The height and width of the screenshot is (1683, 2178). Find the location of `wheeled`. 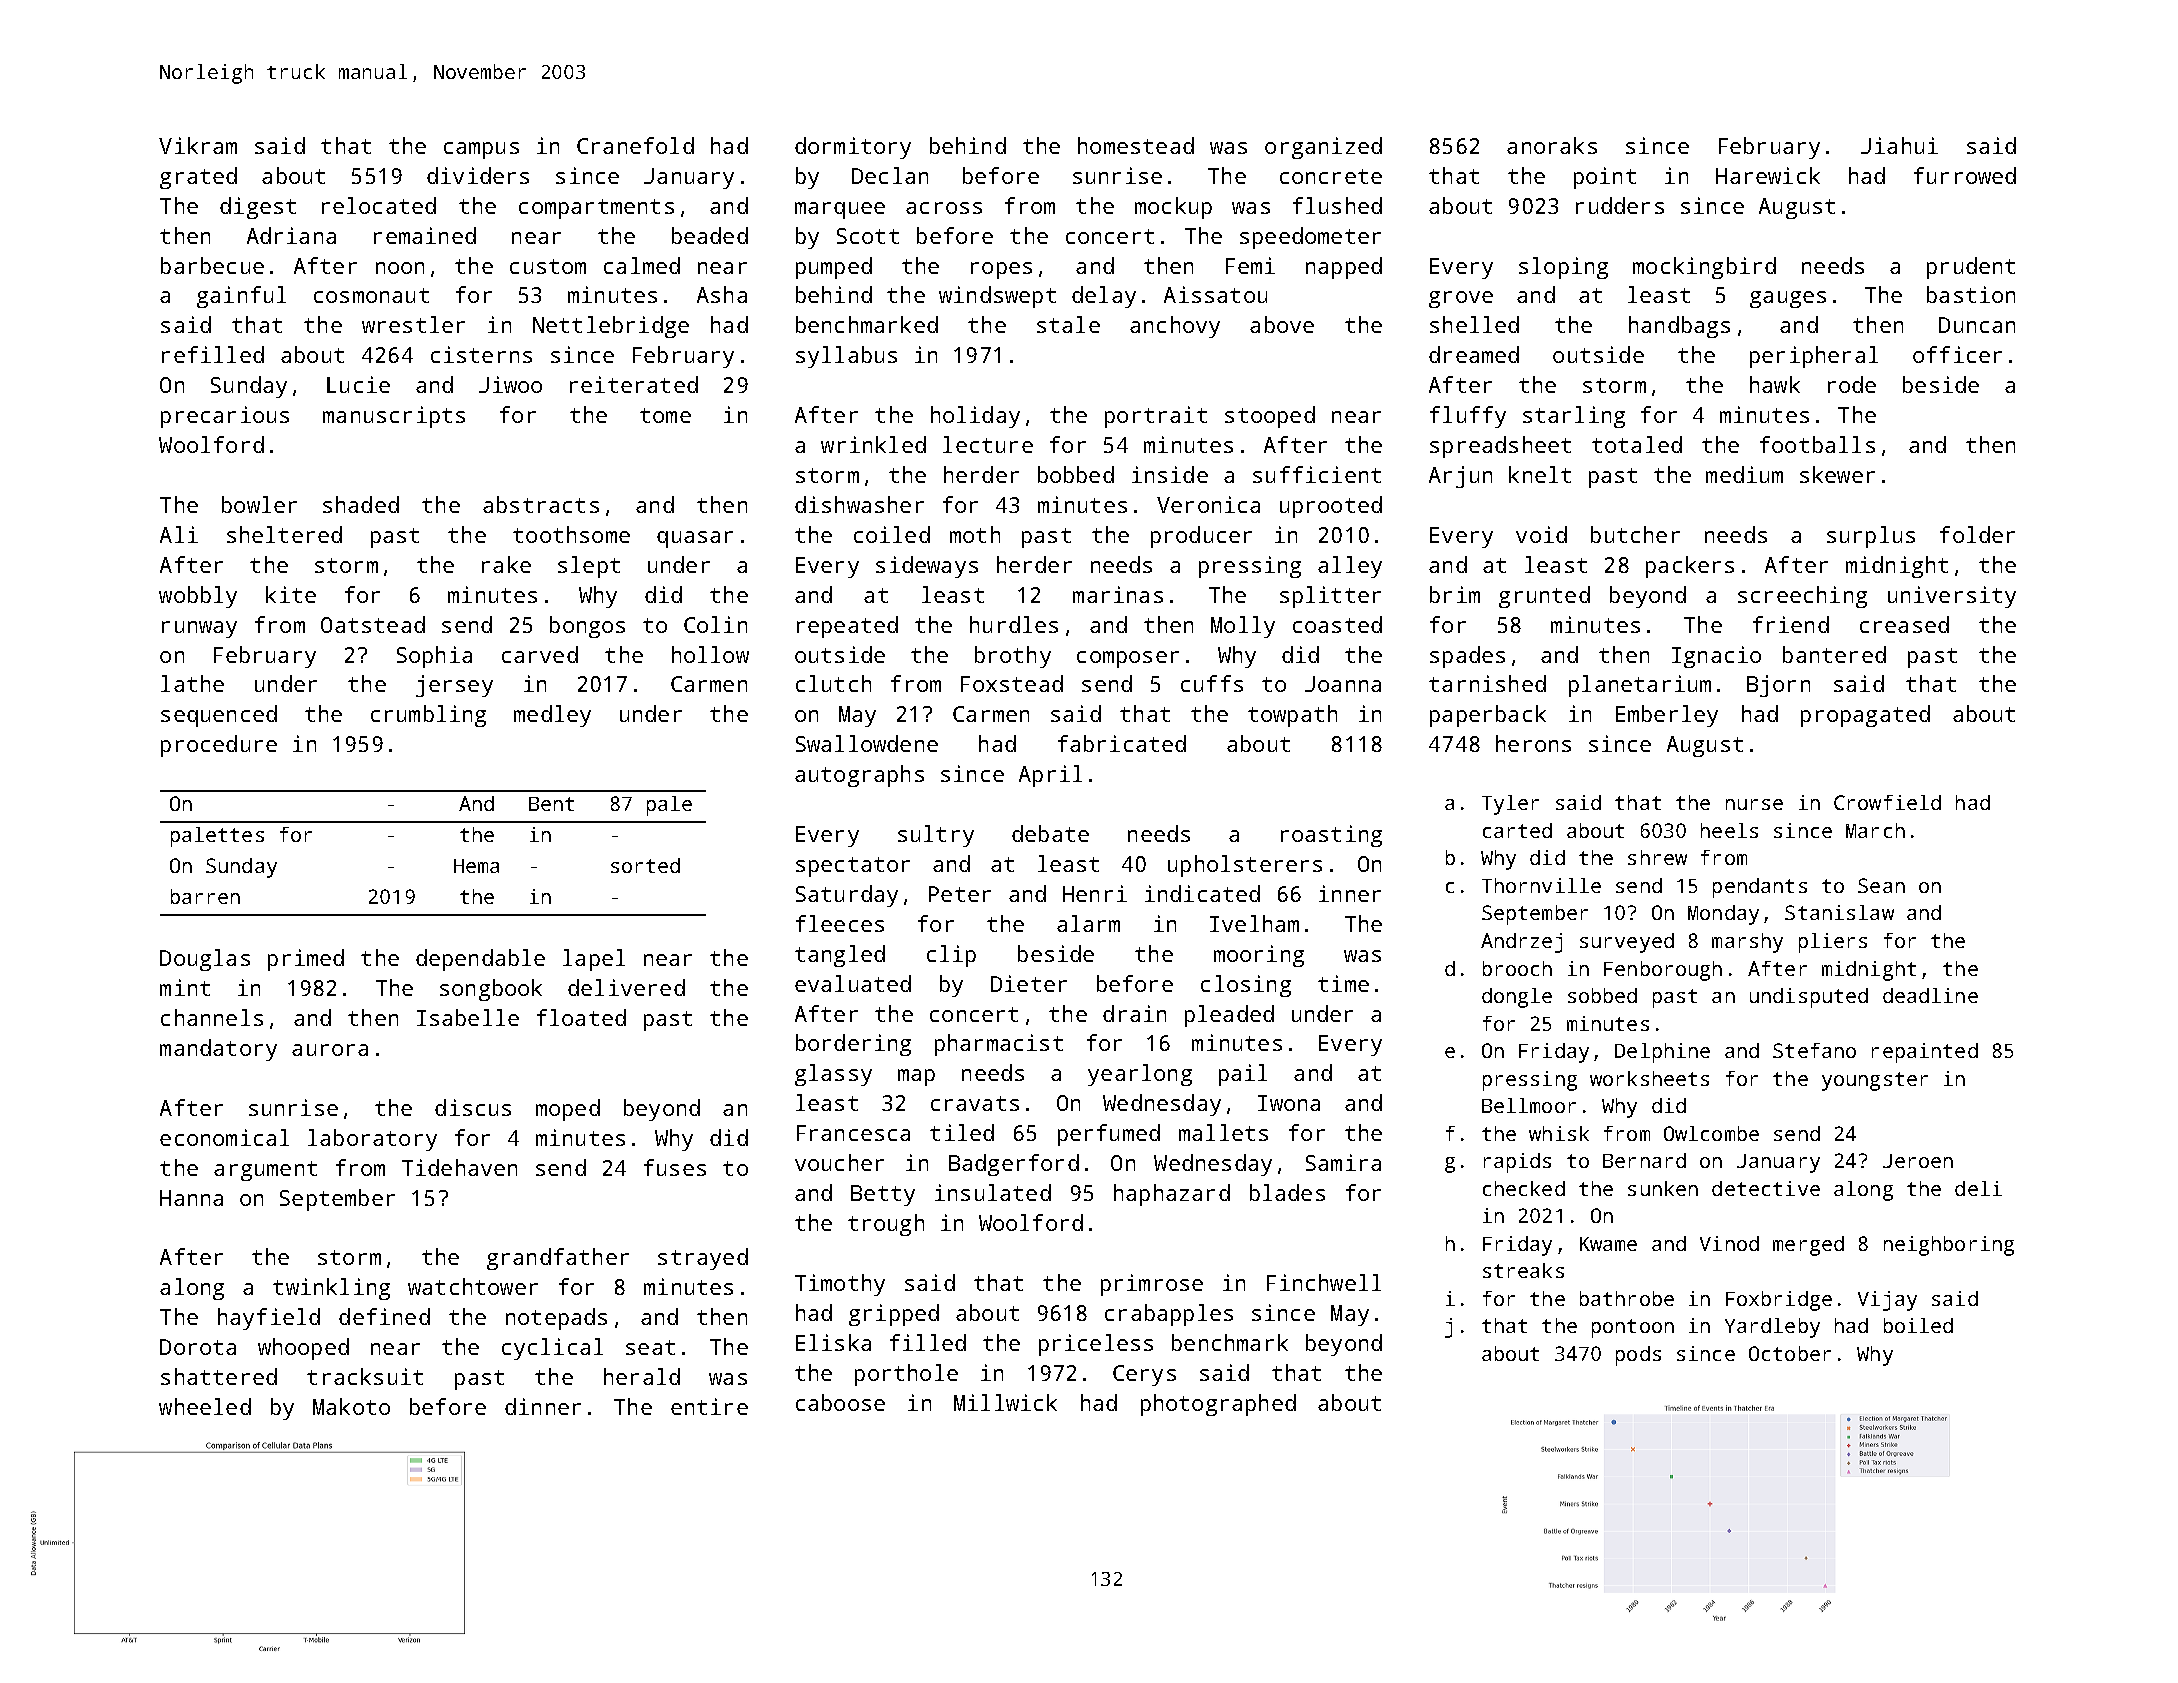

wheeled is located at coordinates (205, 1406).
